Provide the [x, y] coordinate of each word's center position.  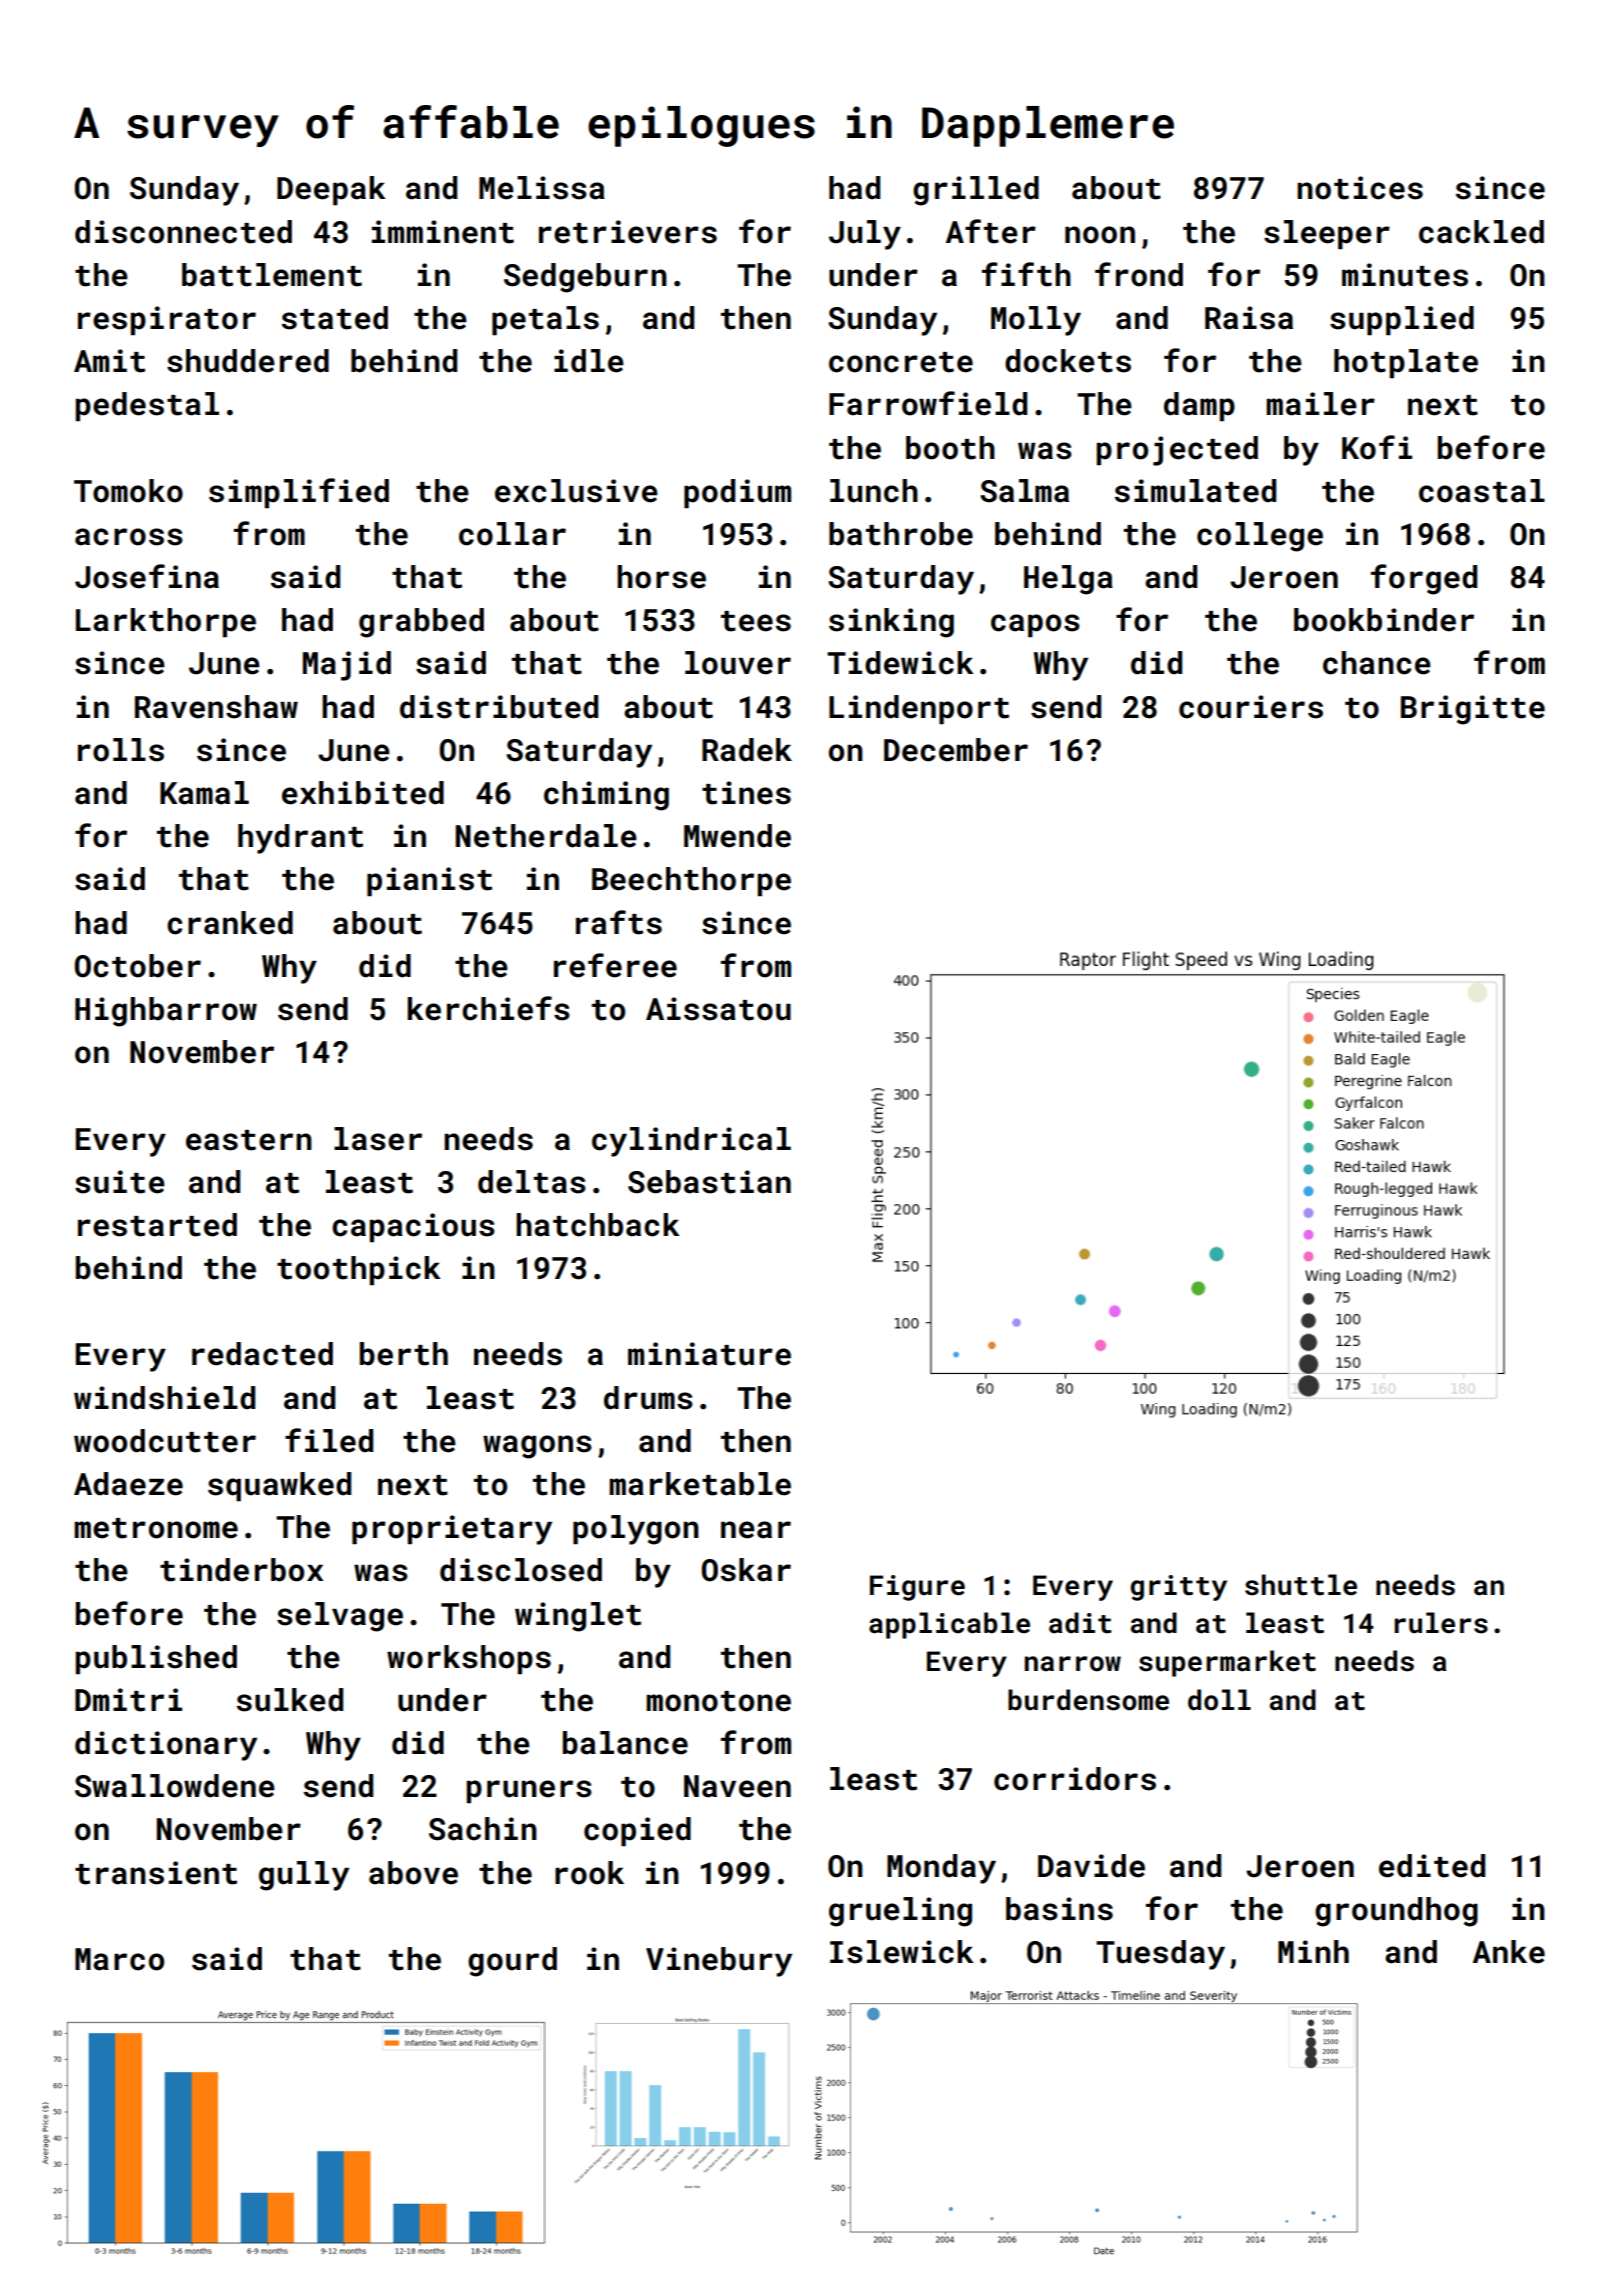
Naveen [737, 1786]
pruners [529, 1791]
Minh [1313, 1951]
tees [756, 621]
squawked [279, 1486]
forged [1424, 579]
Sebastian [709, 1182]
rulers [1441, 1623]
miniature [709, 1354]
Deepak [331, 190]
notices [1360, 188]
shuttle [1301, 1585]
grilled [976, 191]
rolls [121, 750]
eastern [249, 1140]
